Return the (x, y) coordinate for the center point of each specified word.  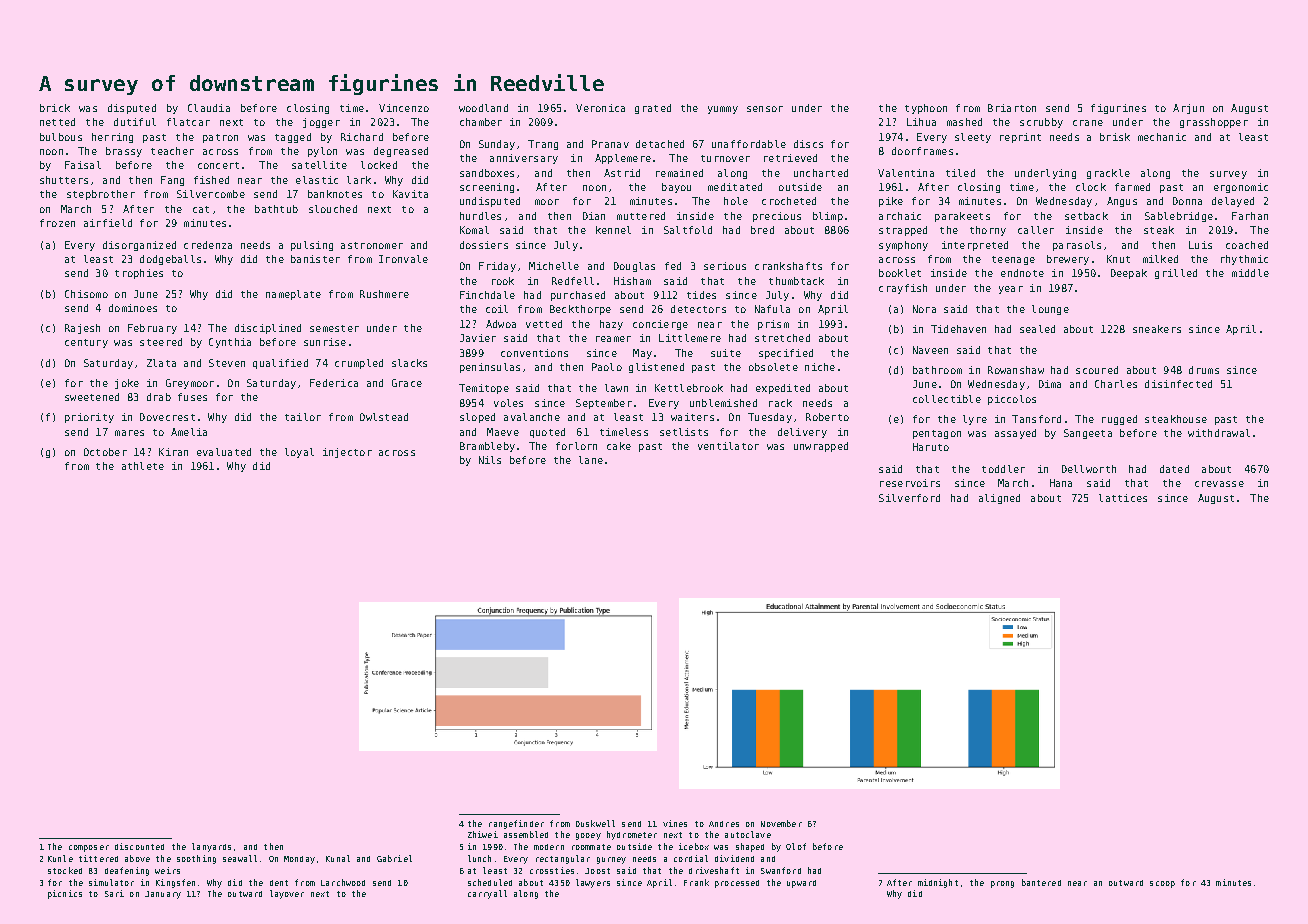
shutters (64, 180)
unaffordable (749, 144)
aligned (999, 499)
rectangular (563, 859)
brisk (1115, 137)
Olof (796, 846)
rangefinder (516, 824)
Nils (490, 460)
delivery (802, 433)
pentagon (937, 434)
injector (347, 453)
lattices (1123, 498)
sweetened (92, 397)
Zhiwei (483, 834)
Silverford (909, 498)
